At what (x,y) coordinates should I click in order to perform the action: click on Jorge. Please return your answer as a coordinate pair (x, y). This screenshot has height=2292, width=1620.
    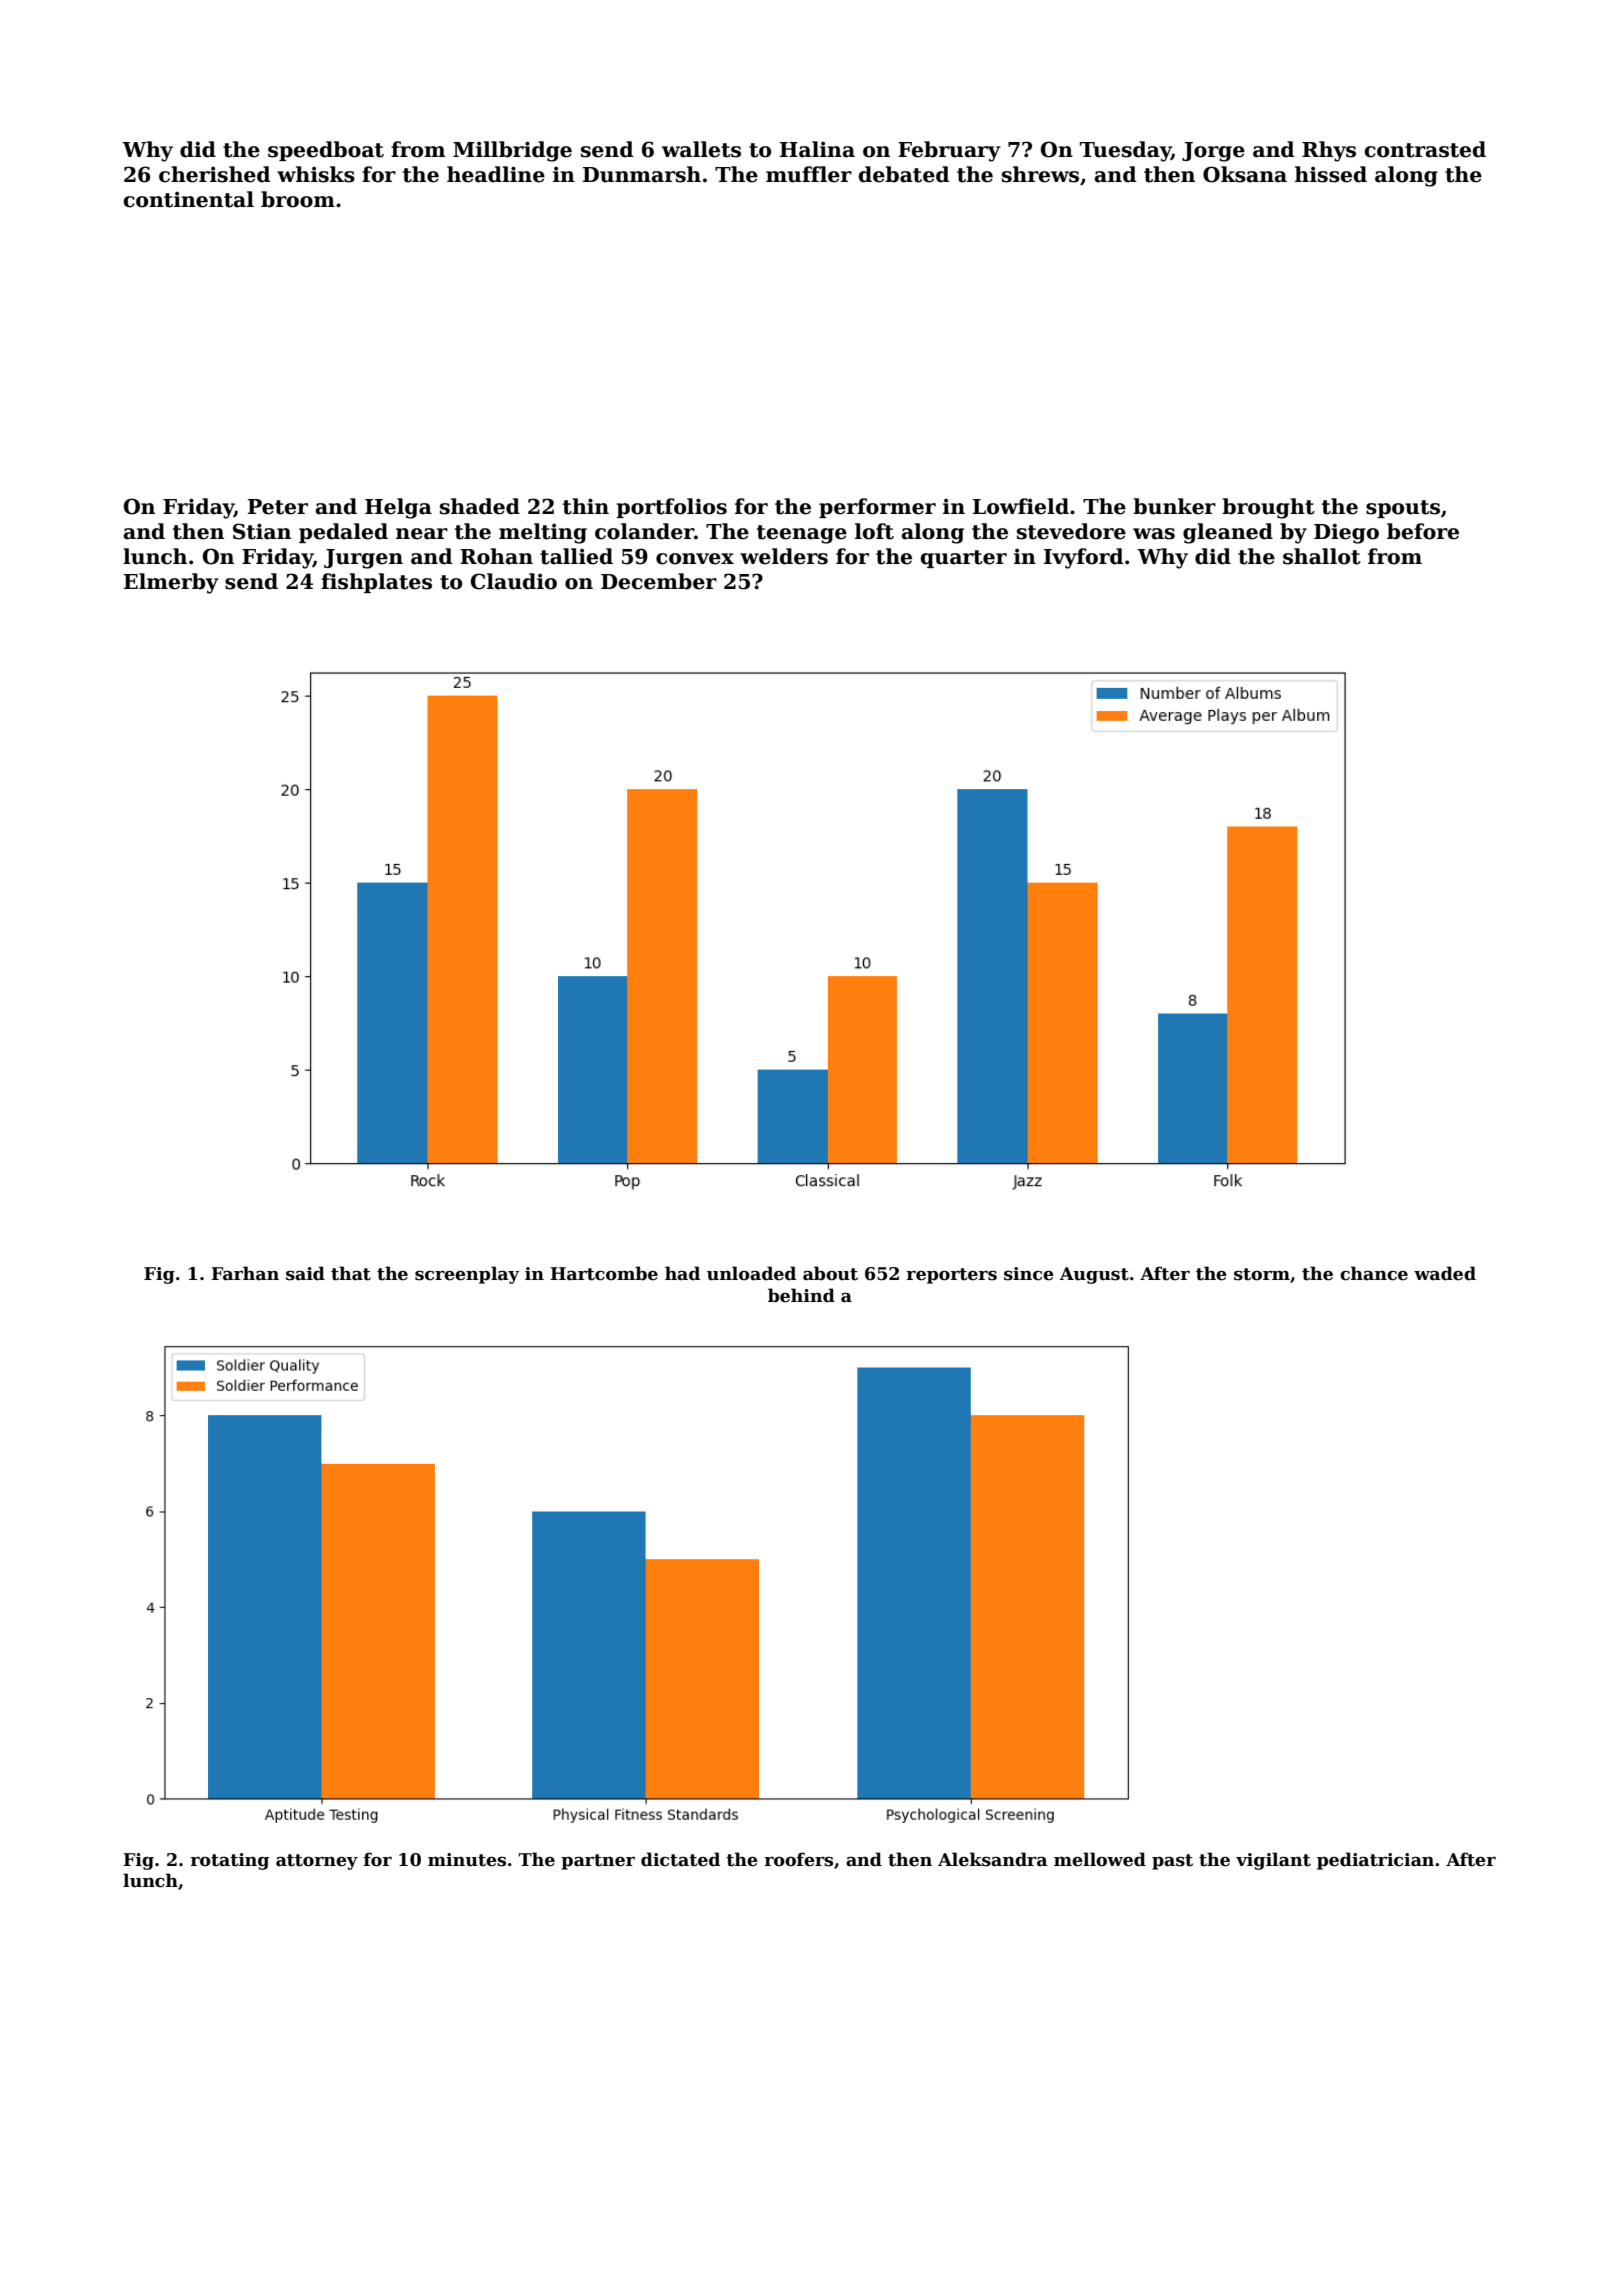
    Looking at the image, I should click on (1213, 152).
